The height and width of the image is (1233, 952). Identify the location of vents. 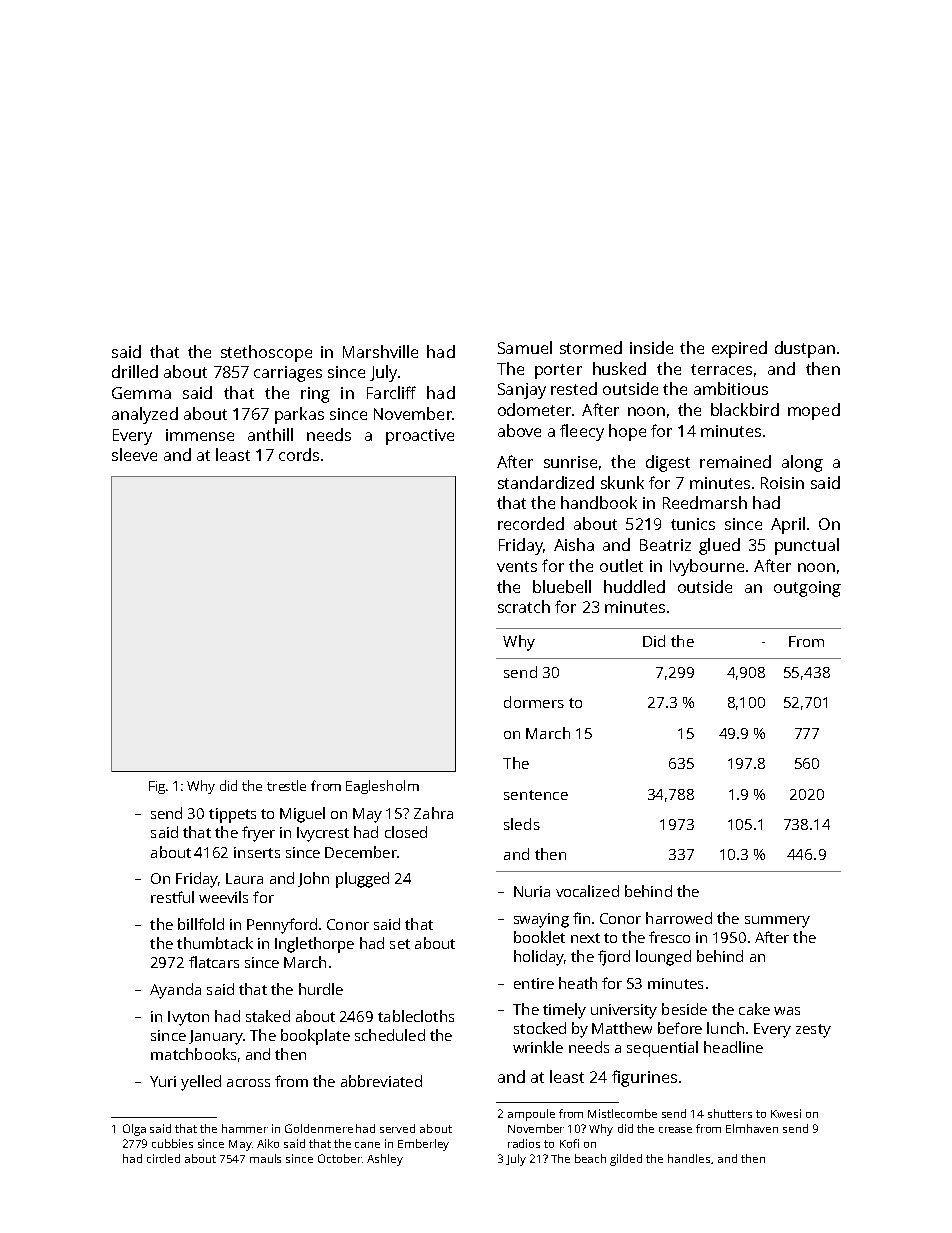
(517, 566).
